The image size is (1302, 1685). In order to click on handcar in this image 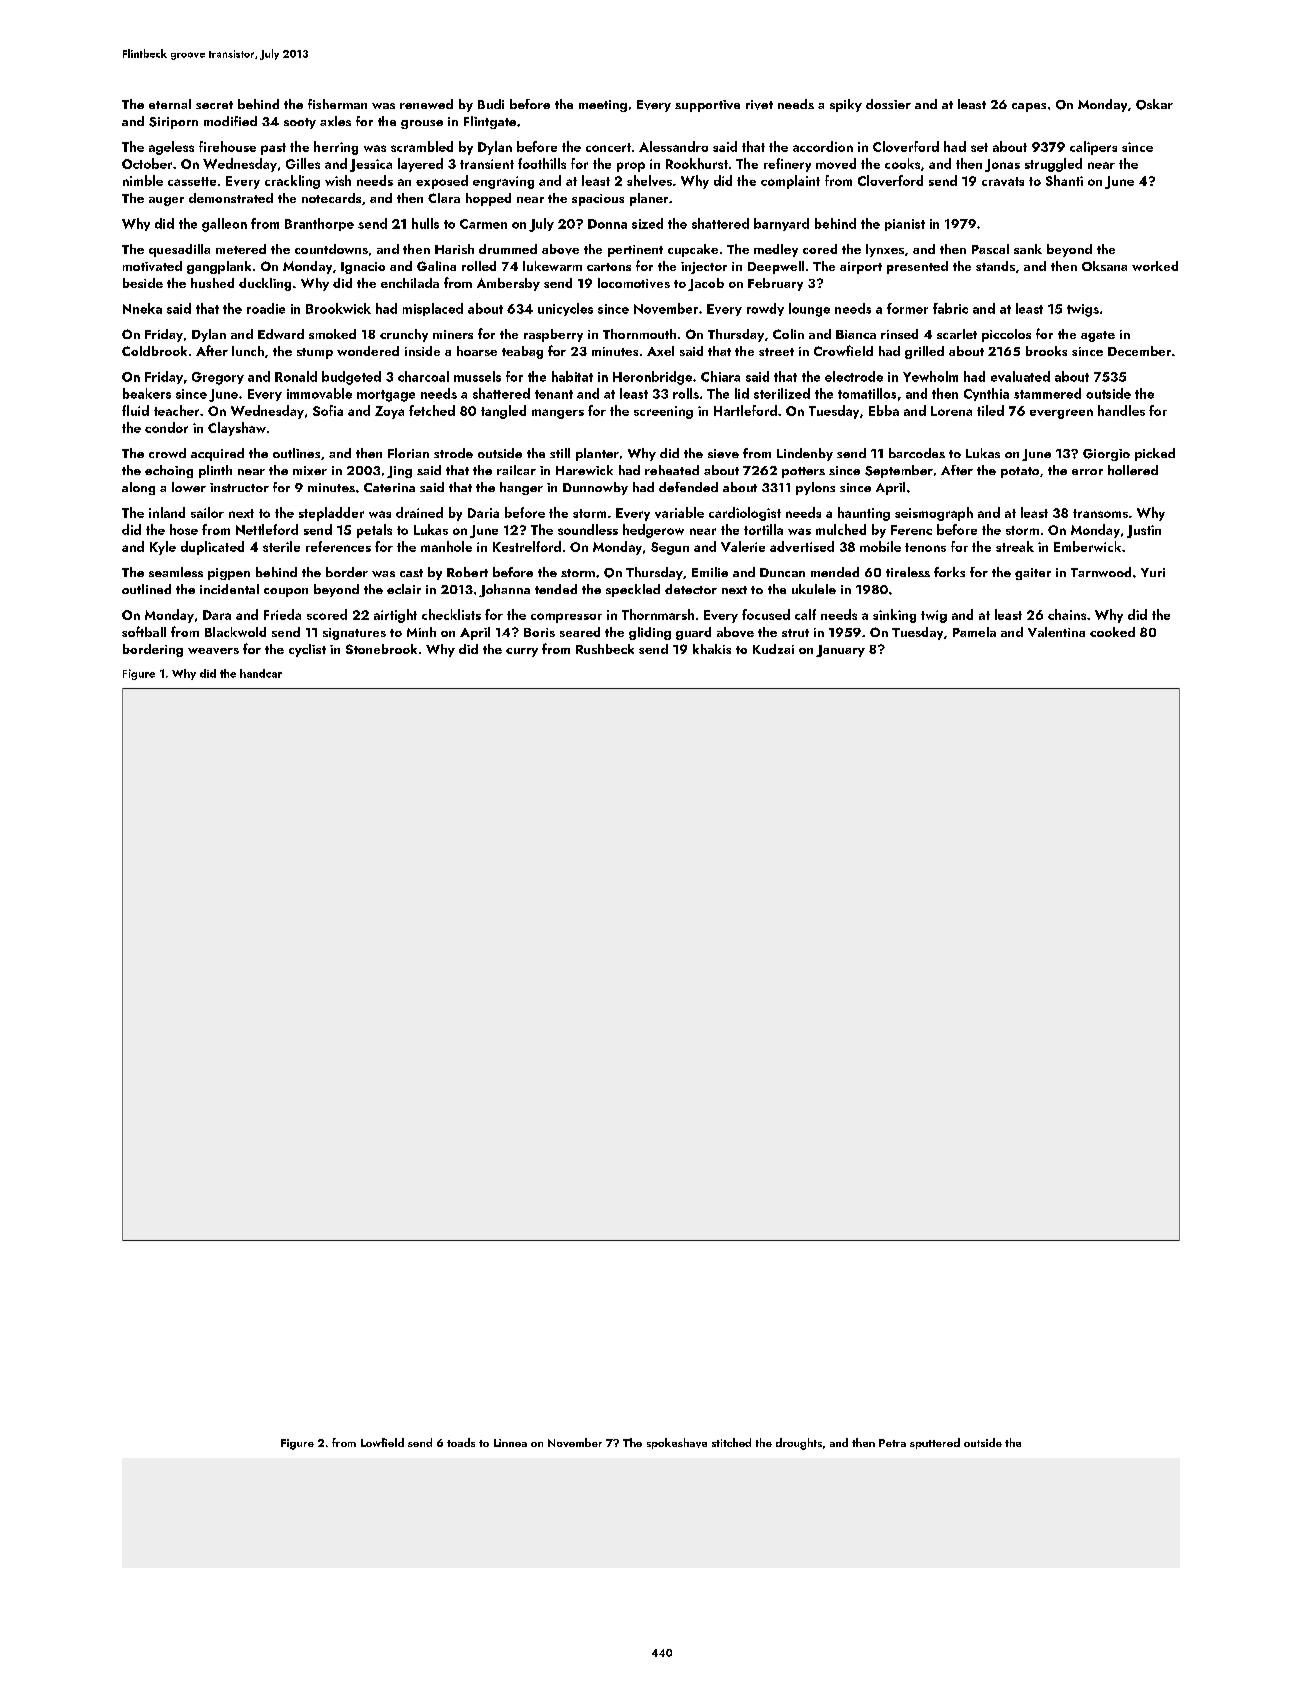, I will do `click(261, 673)`.
